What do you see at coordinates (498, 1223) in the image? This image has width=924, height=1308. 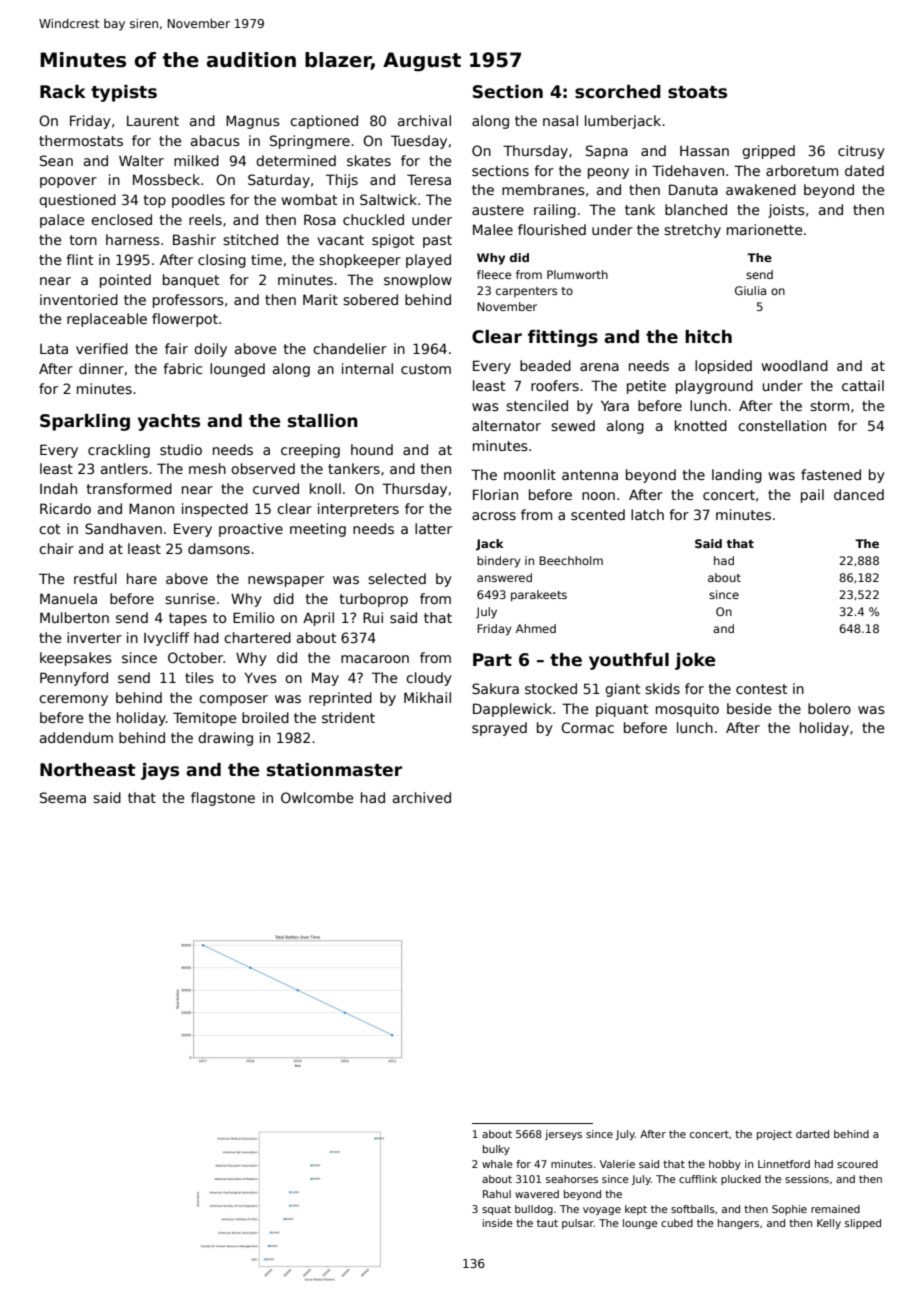 I see `inside` at bounding box center [498, 1223].
